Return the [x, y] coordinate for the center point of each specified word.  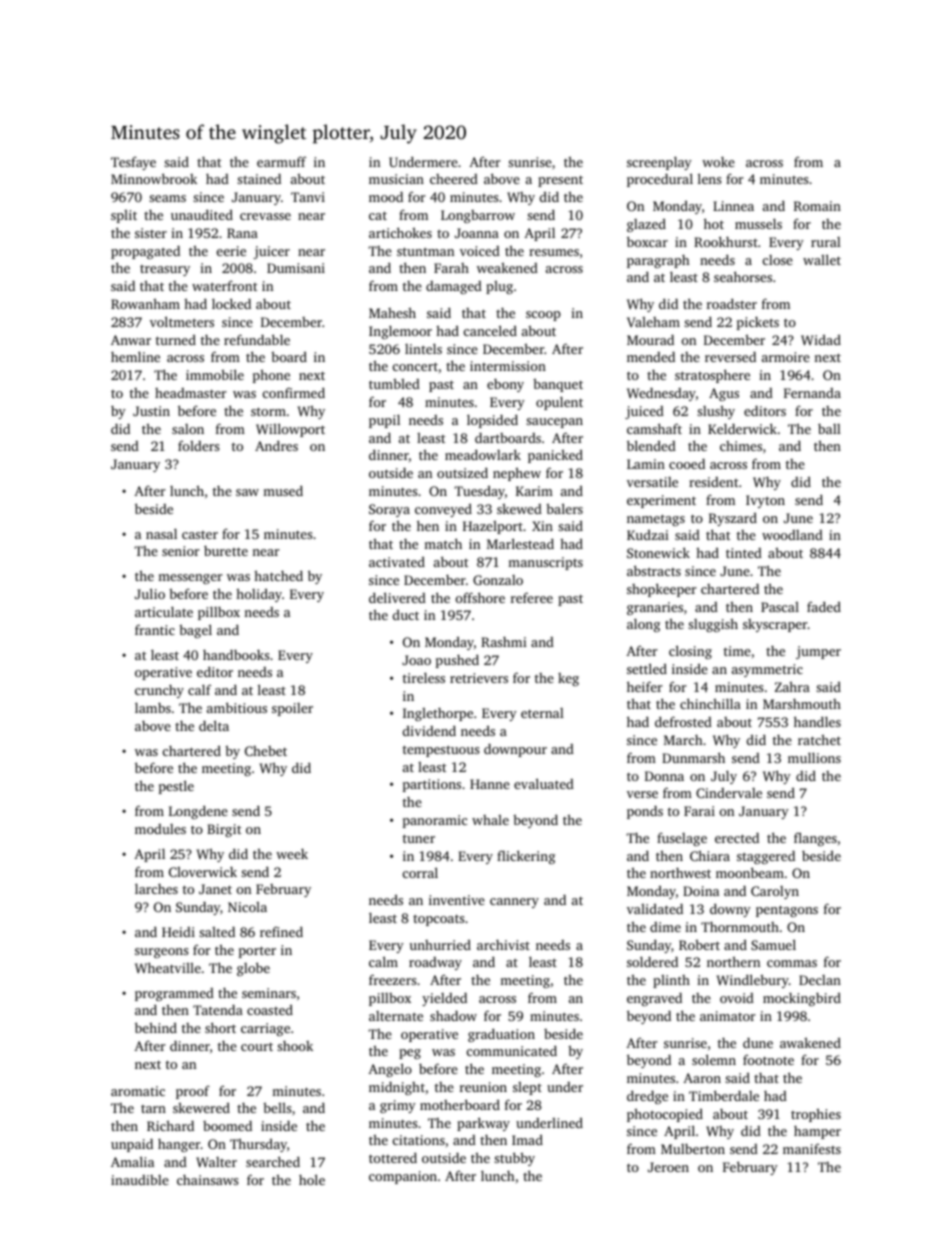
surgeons [161, 953]
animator [728, 1016]
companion [403, 1177]
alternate [396, 1016]
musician [396, 179]
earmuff [281, 161]
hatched [278, 575]
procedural [660, 180]
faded [824, 606]
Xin [542, 526]
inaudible [140, 1180]
